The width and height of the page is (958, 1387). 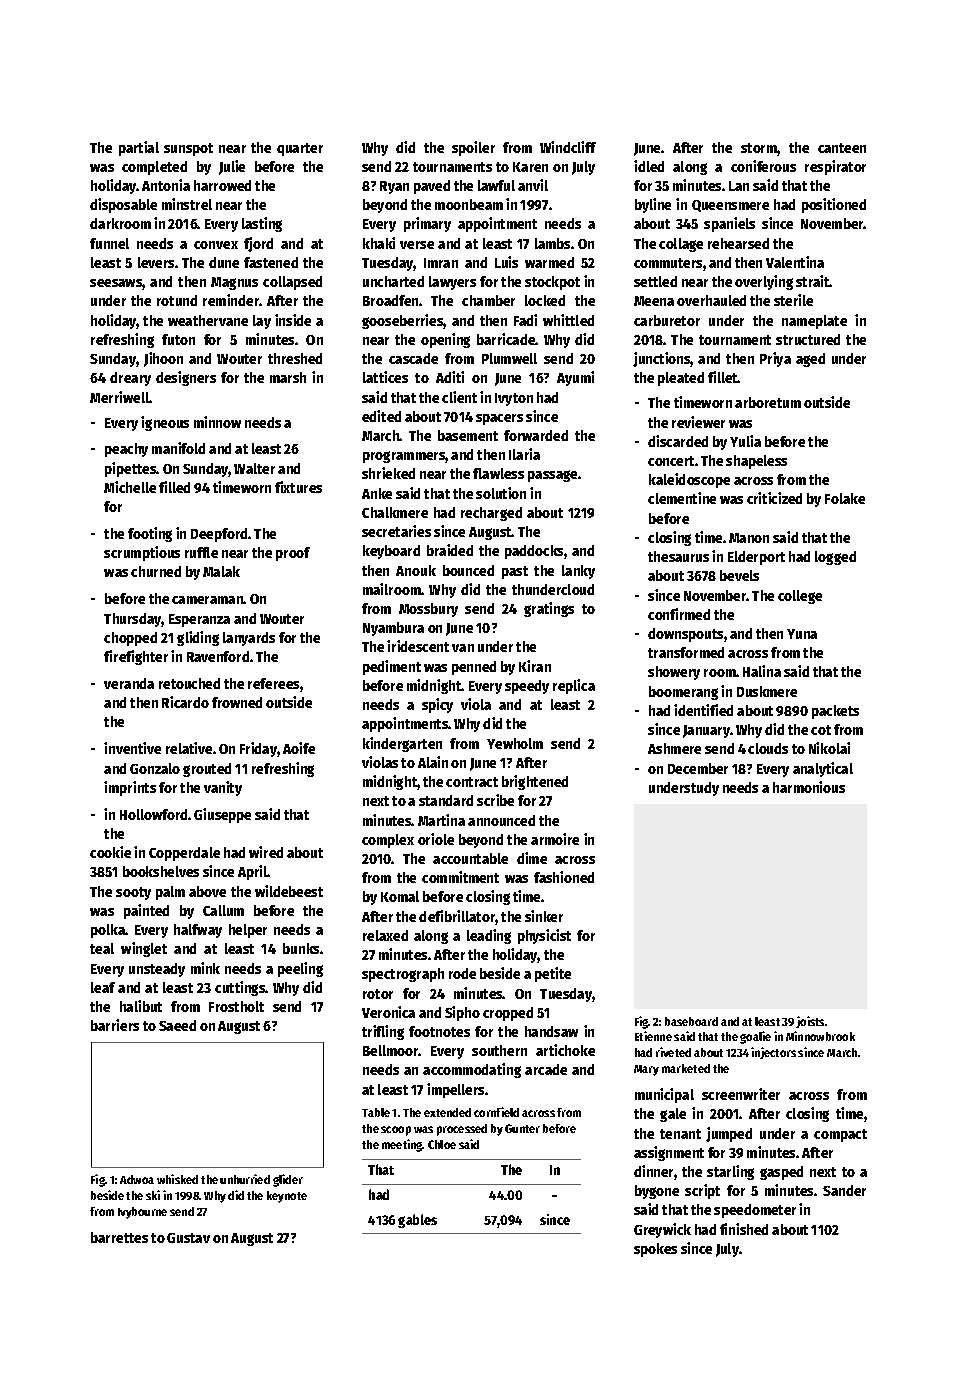 What do you see at coordinates (544, 936) in the page?
I see `physicist` at bounding box center [544, 936].
